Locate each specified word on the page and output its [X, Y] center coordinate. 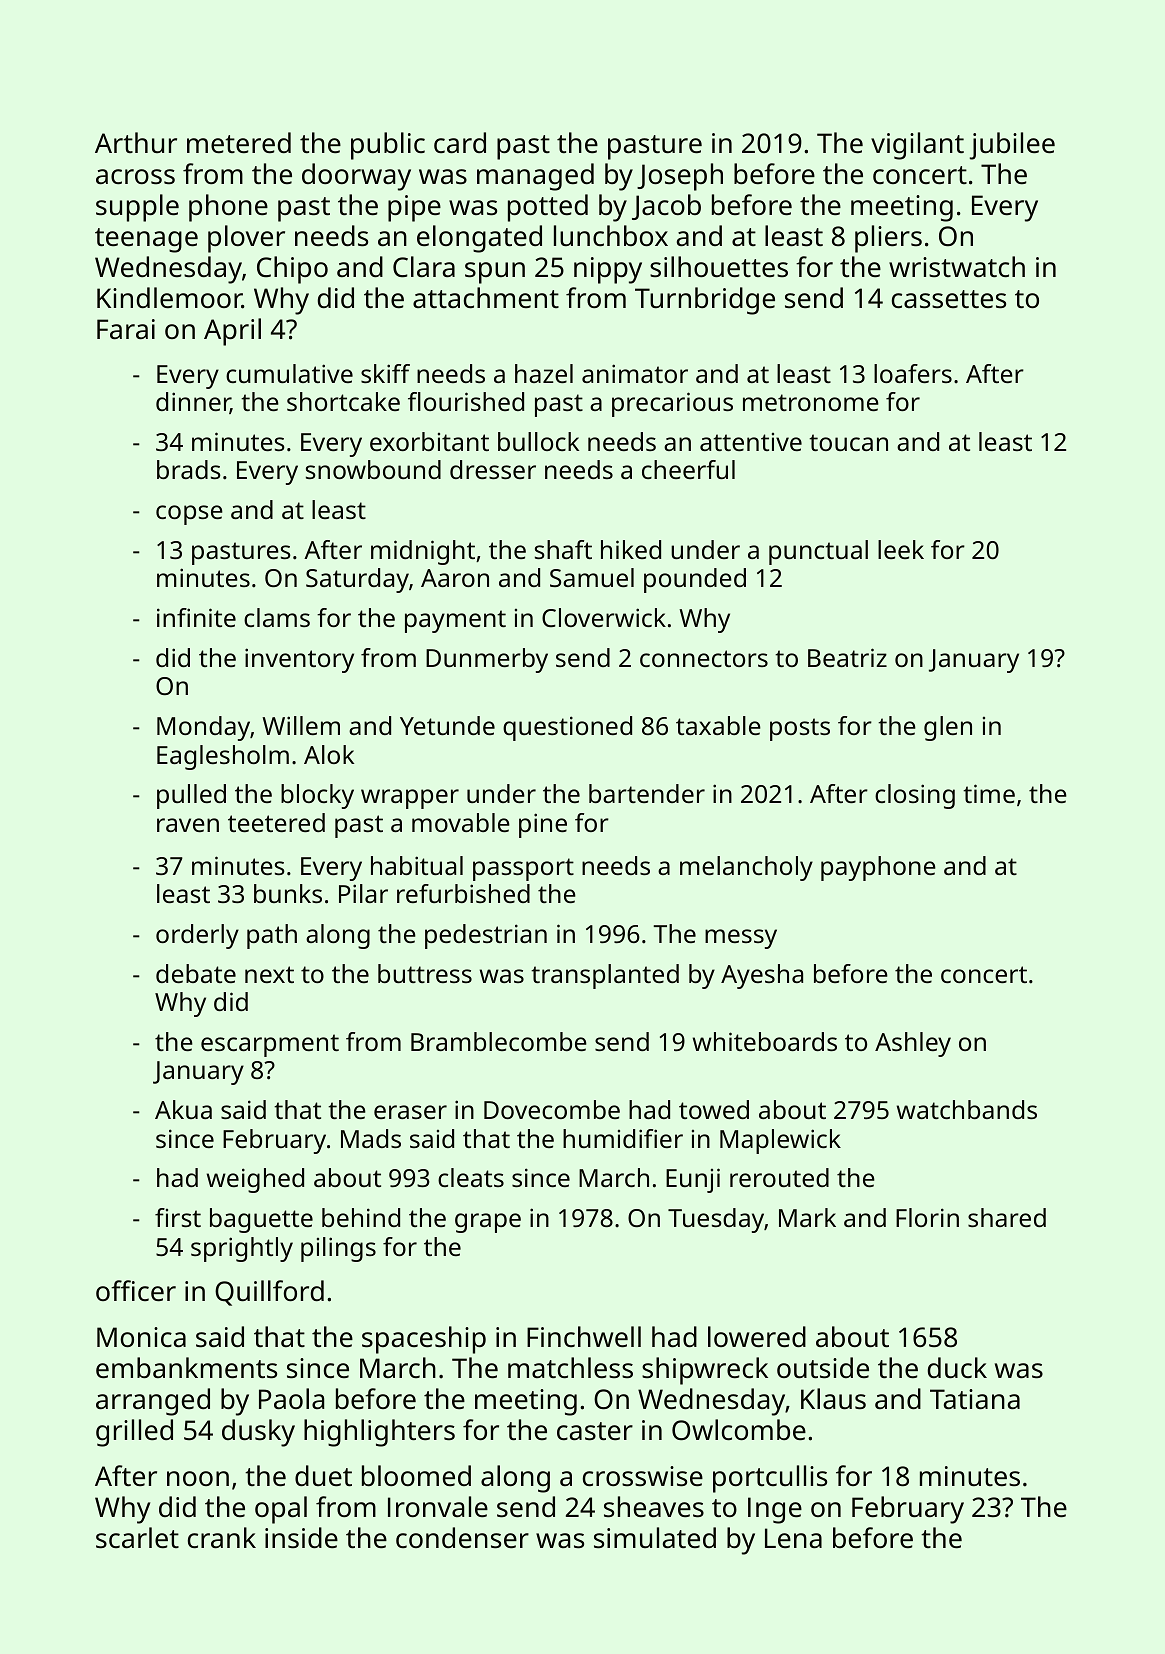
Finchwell [584, 1337]
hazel [544, 373]
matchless [570, 1368]
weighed [255, 1180]
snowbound [373, 469]
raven [188, 825]
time [989, 793]
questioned [567, 728]
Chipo [292, 270]
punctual [818, 552]
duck [957, 1367]
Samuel [592, 577]
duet [323, 1475]
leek [901, 549]
